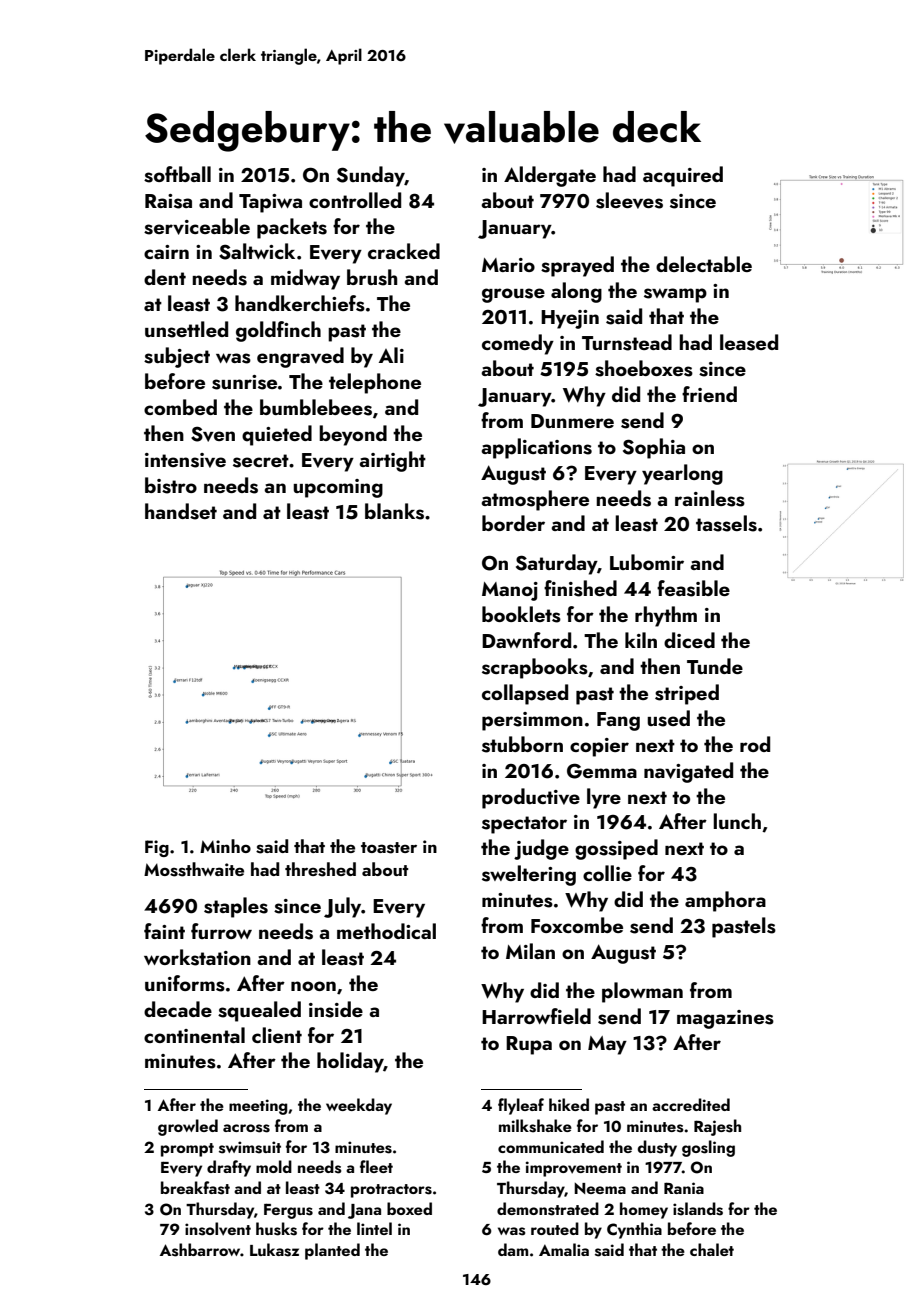 The height and width of the document is (1314, 924). I want to click on plowman, so click(642, 992).
